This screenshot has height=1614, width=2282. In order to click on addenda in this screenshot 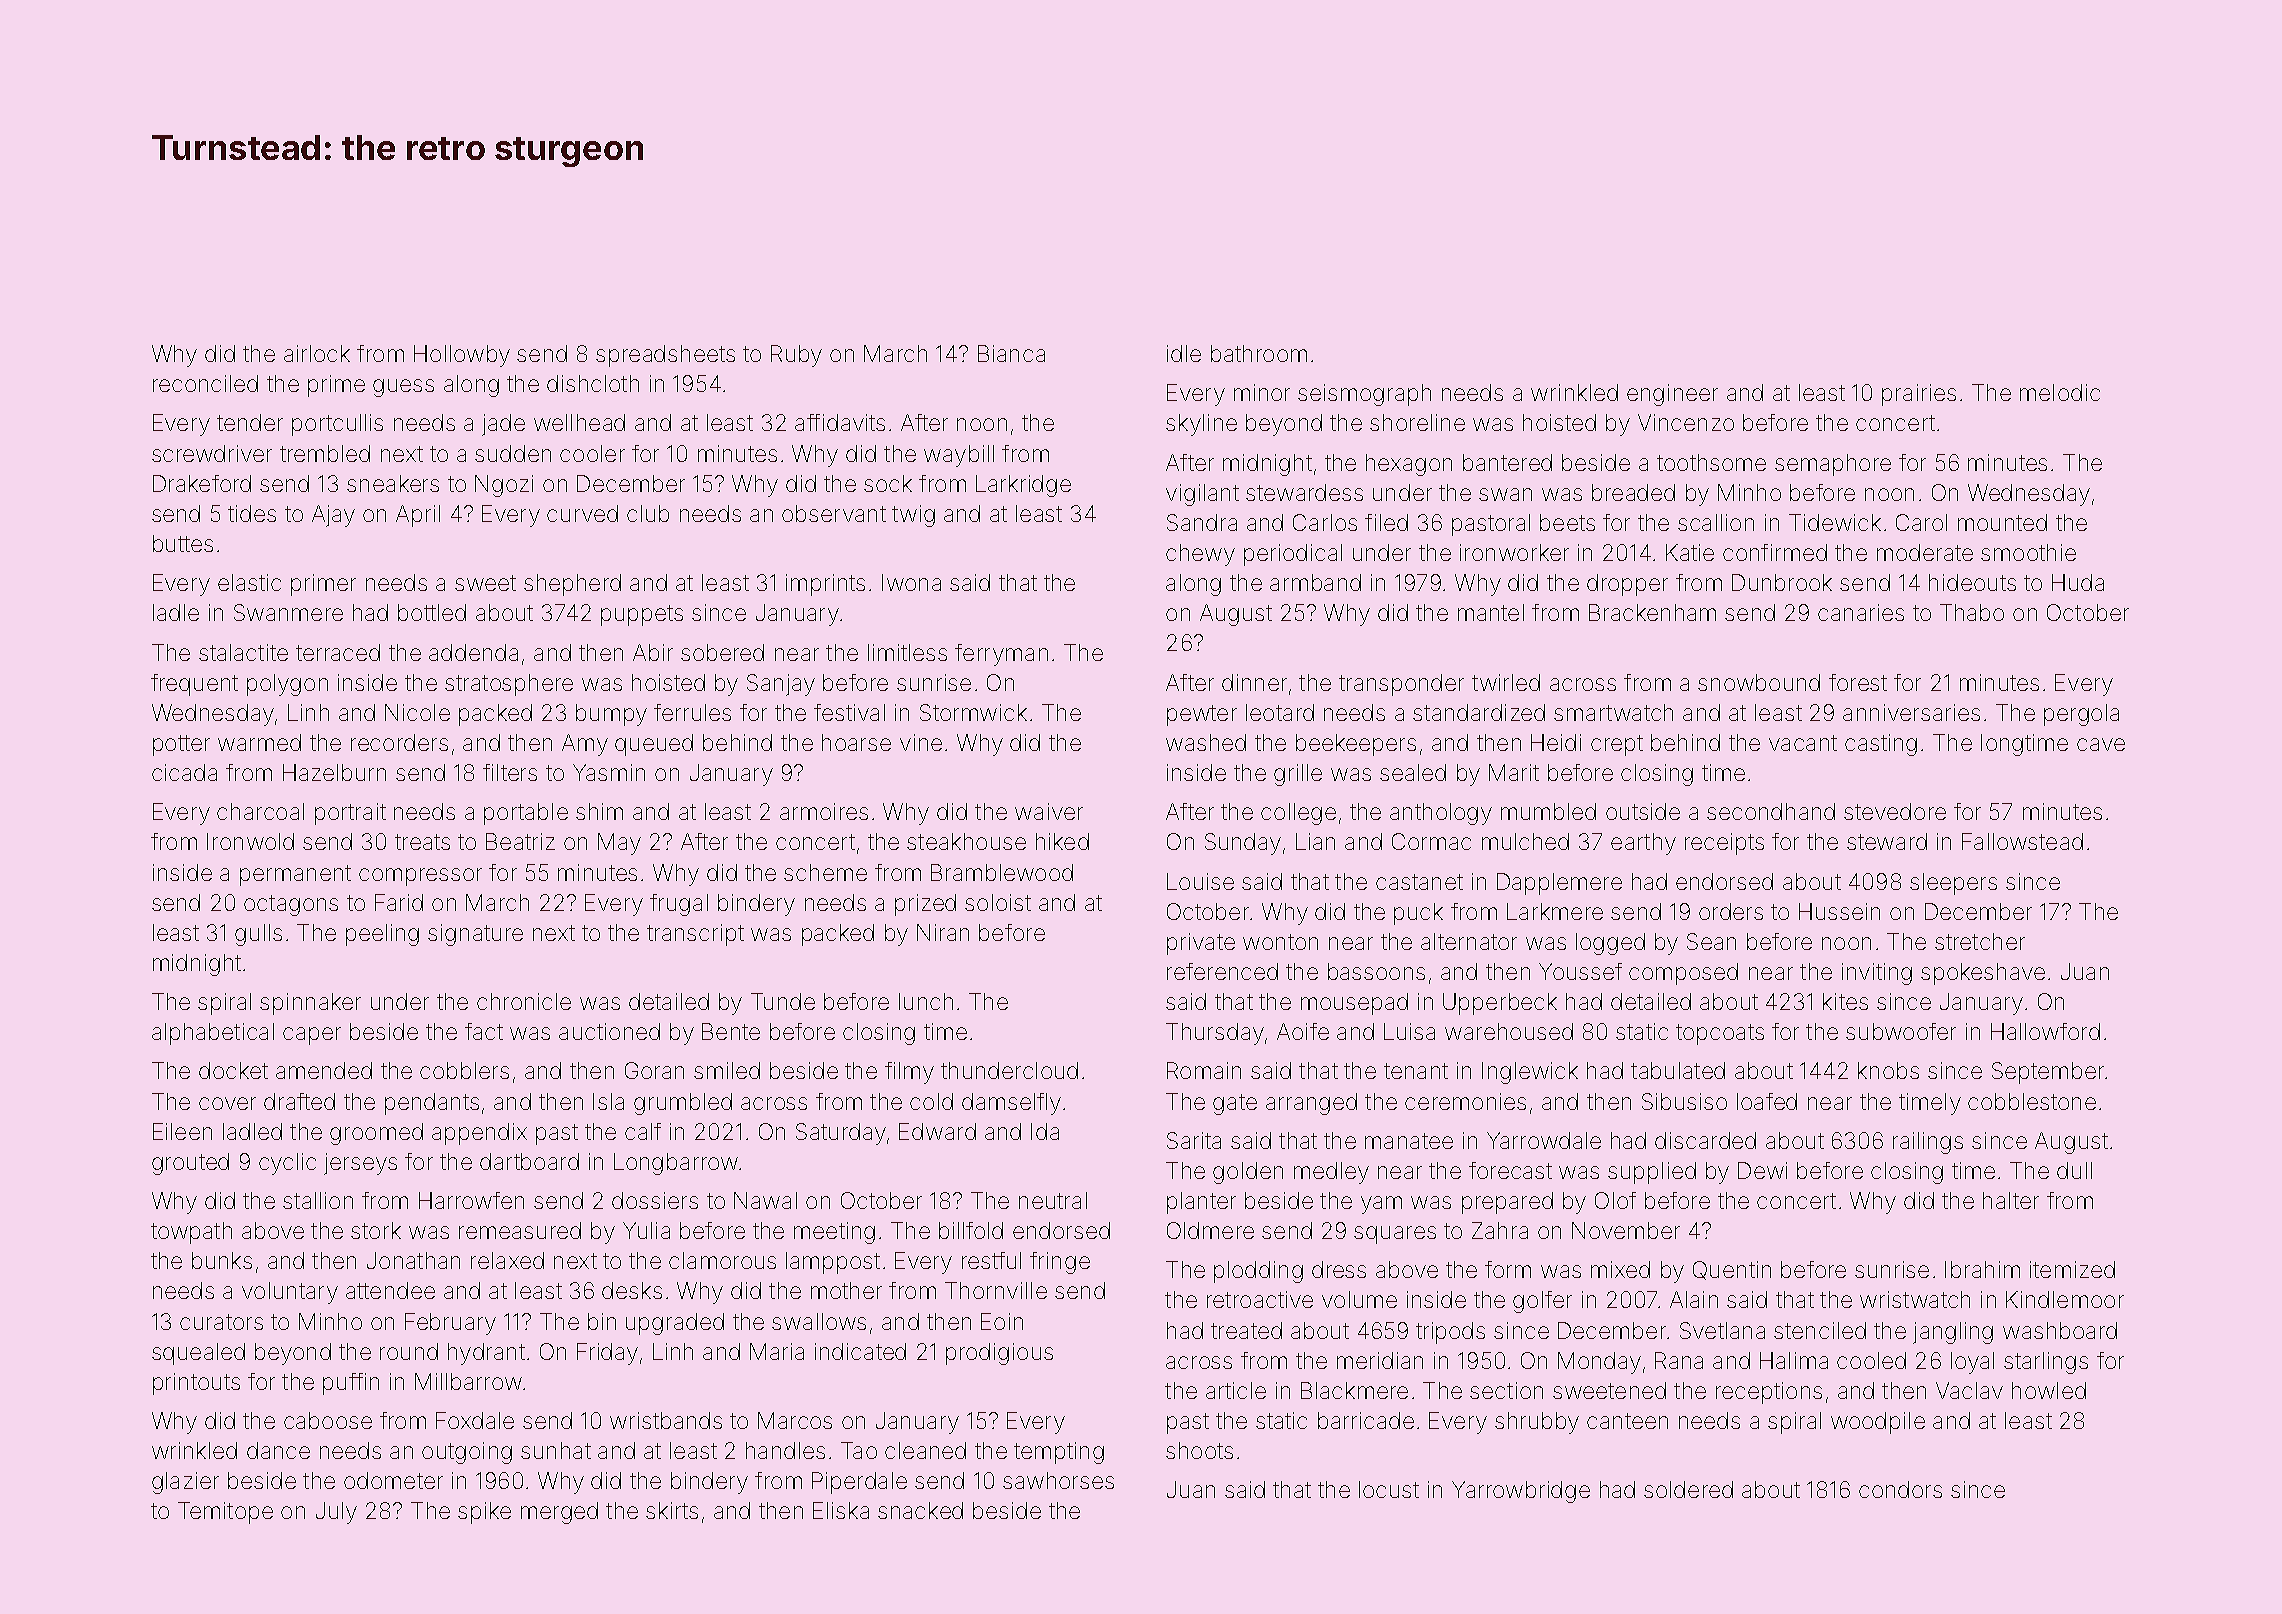, I will do `click(473, 652)`.
